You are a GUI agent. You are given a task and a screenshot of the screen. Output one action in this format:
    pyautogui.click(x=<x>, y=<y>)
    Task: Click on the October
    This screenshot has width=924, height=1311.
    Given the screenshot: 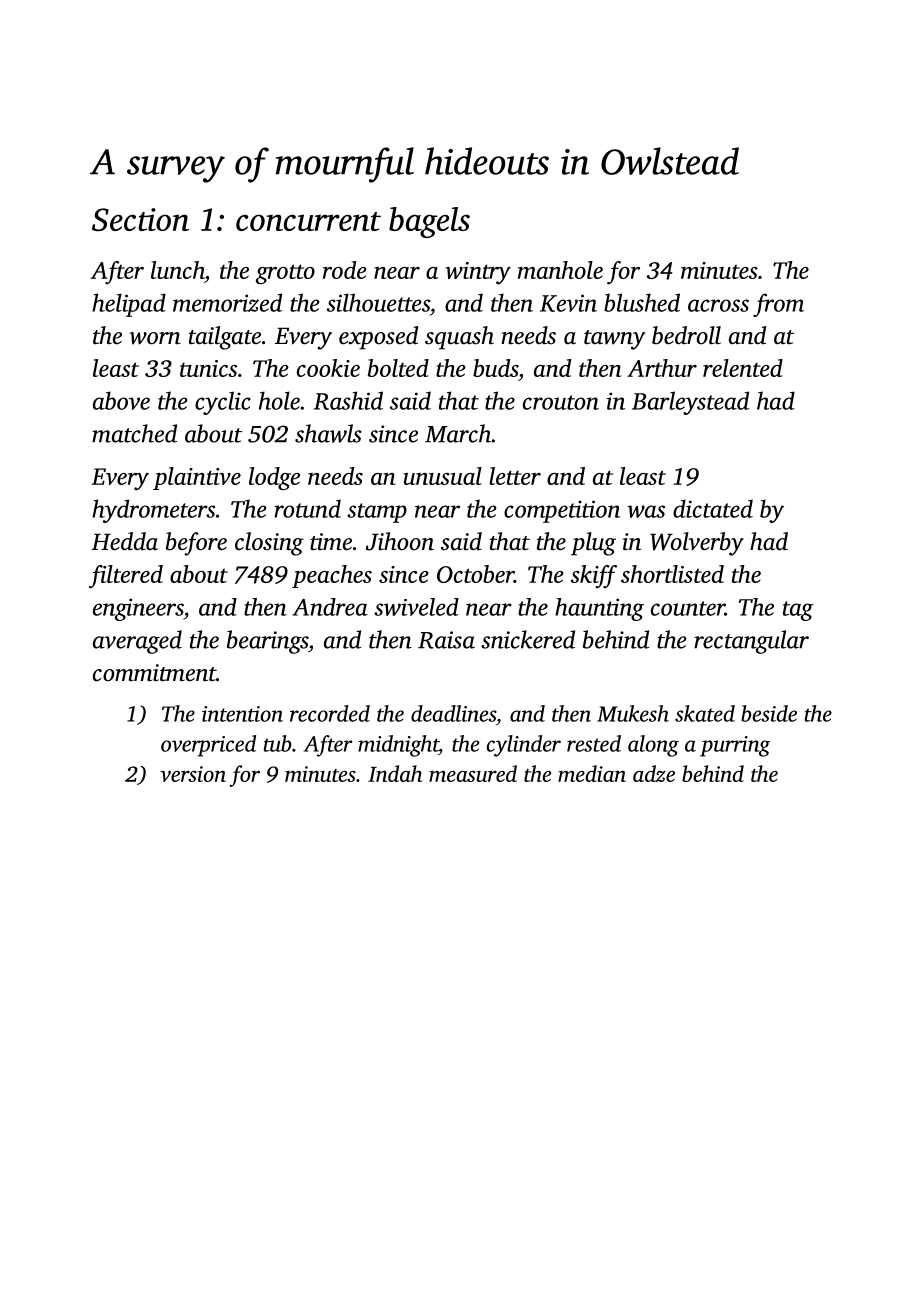 What is the action you would take?
    pyautogui.click(x=475, y=574)
